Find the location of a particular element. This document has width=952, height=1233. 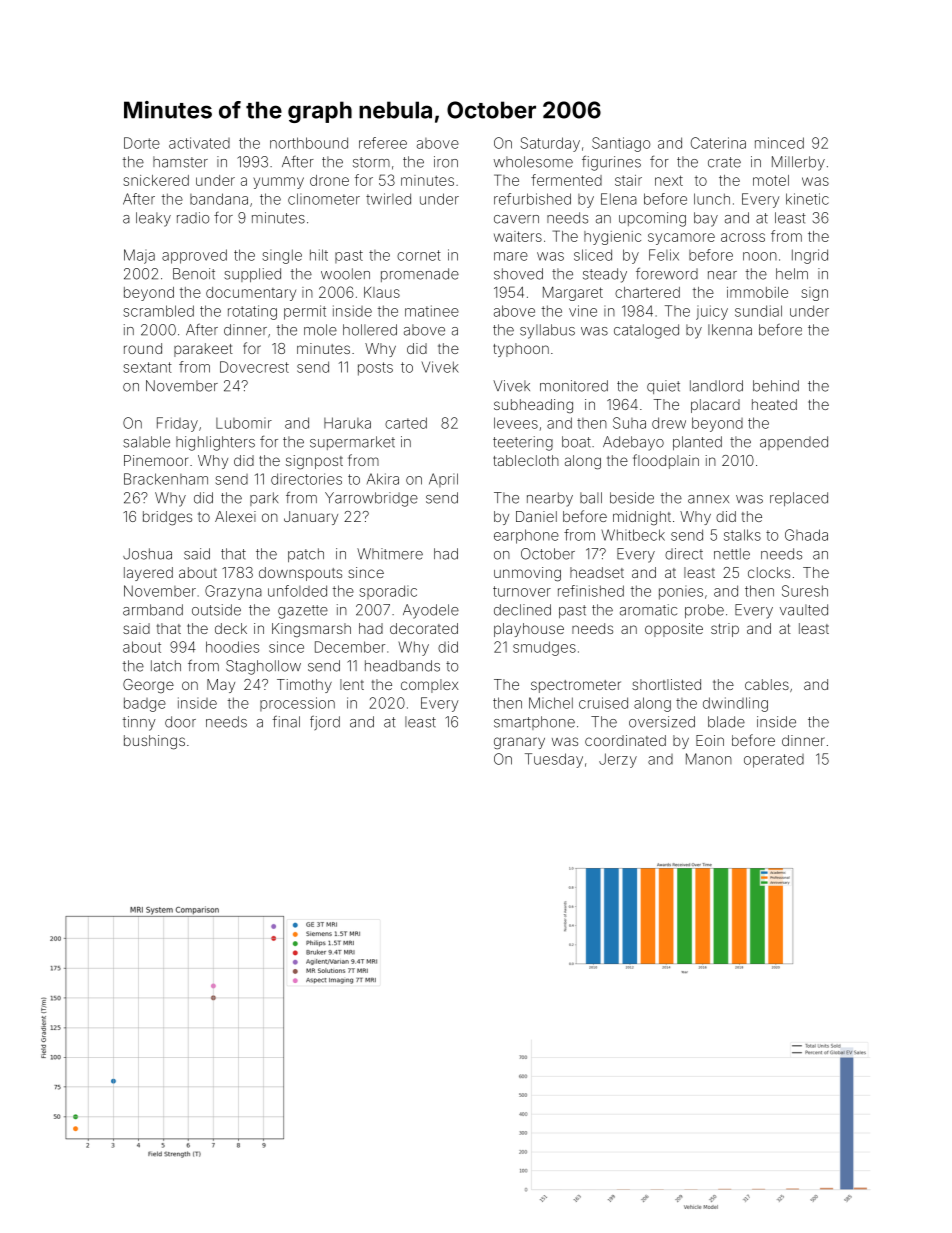

fjord is located at coordinates (325, 722).
